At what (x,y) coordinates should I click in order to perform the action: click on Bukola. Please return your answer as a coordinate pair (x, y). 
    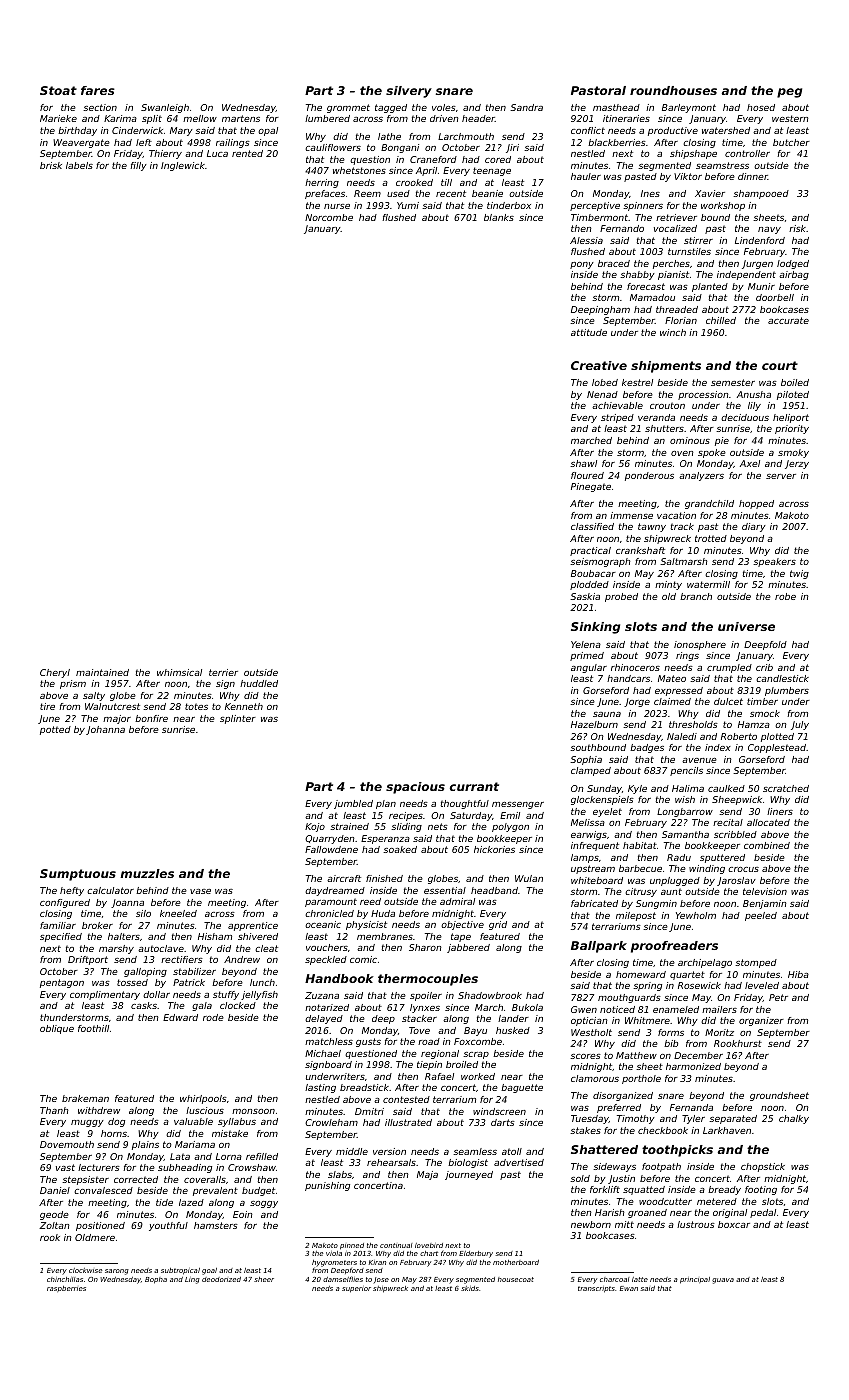
    Looking at the image, I should click on (527, 1007).
